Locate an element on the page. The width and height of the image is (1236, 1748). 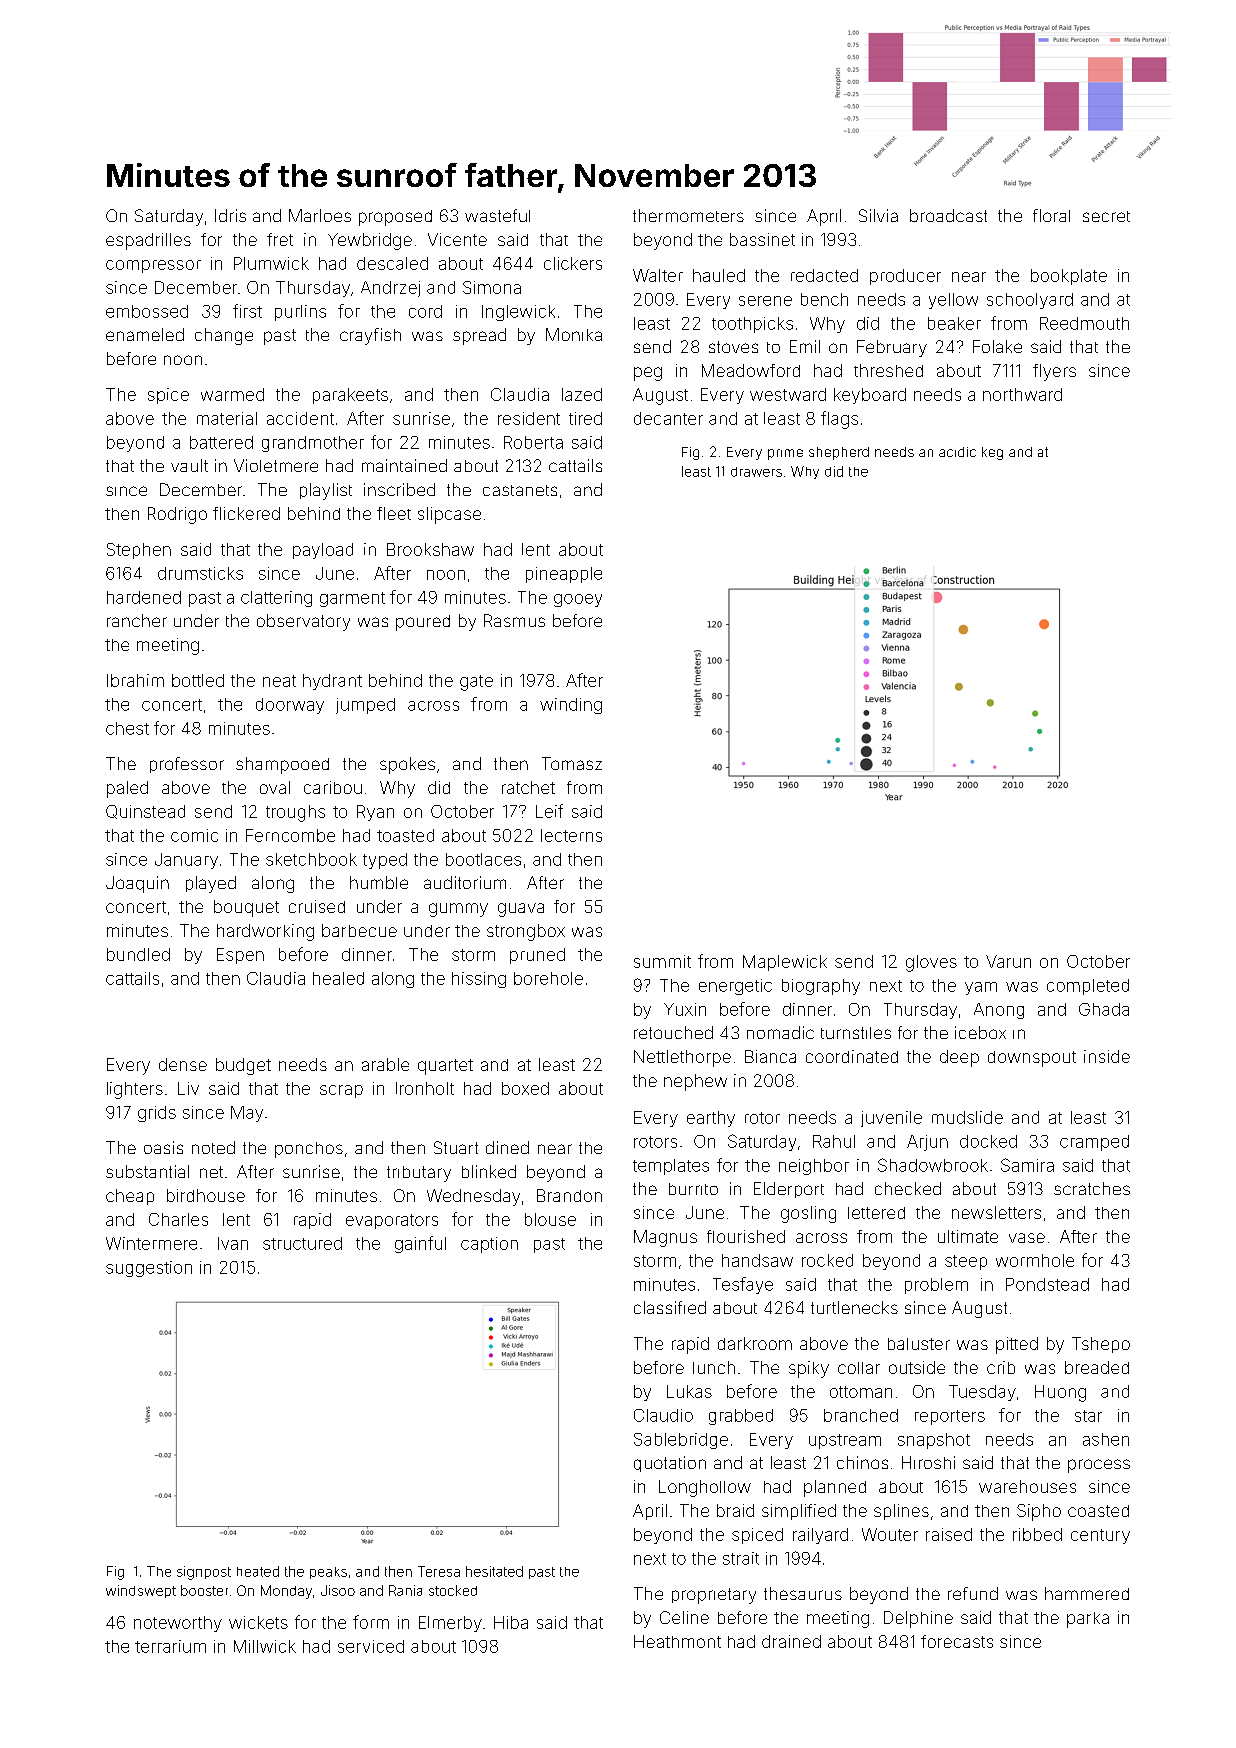
flyers is located at coordinates (1054, 372).
